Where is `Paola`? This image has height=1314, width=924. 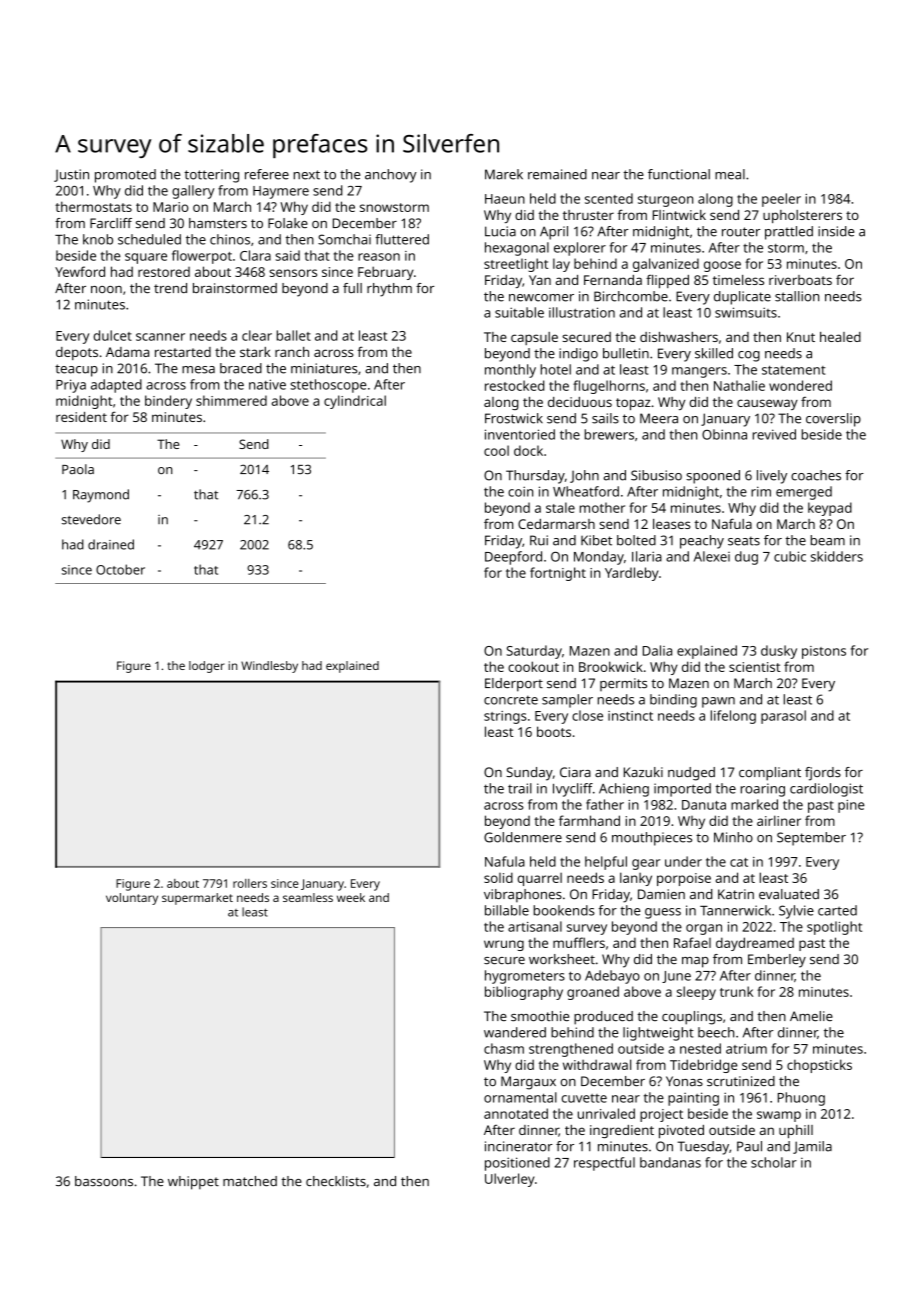
Paola is located at coordinates (78, 469).
